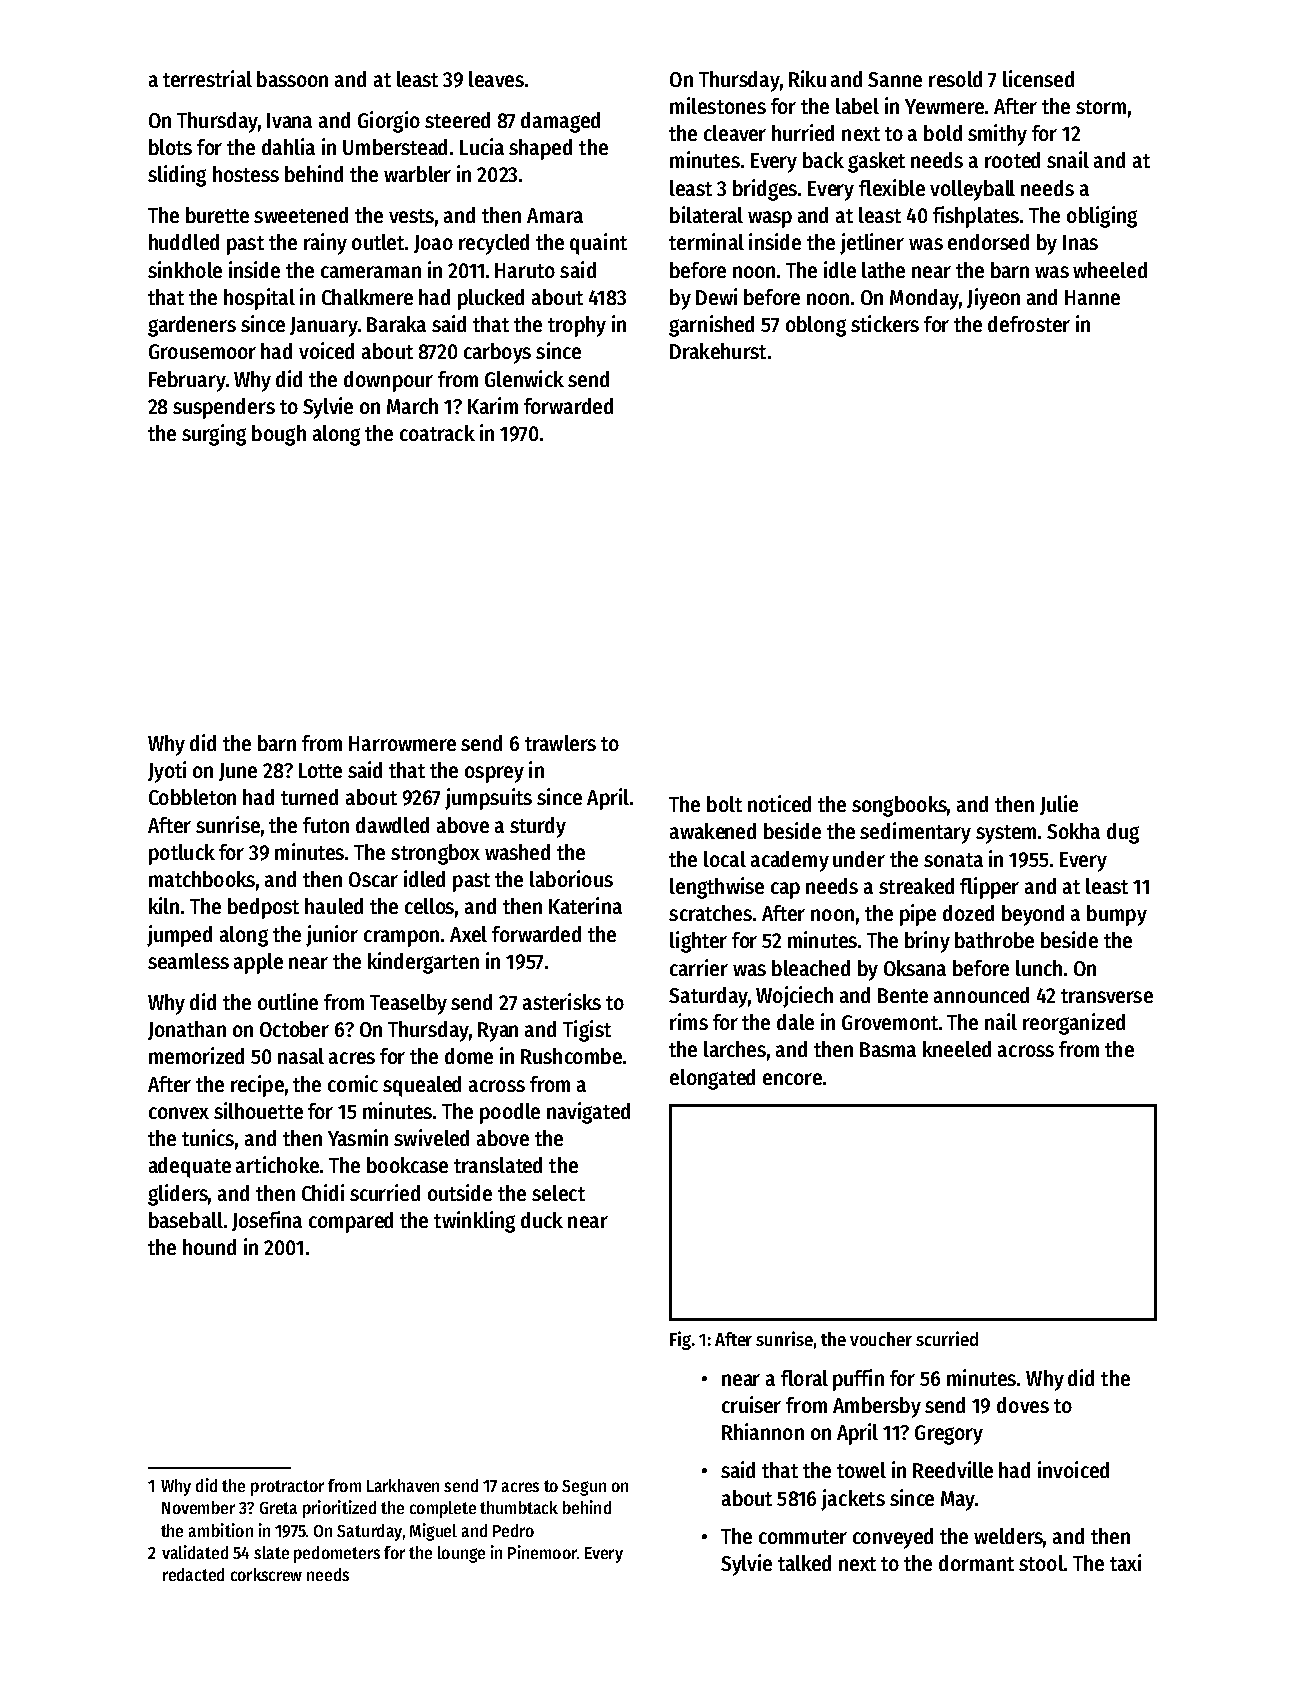 The width and height of the screenshot is (1304, 1687). What do you see at coordinates (1023, 1405) in the screenshot?
I see `doves` at bounding box center [1023, 1405].
